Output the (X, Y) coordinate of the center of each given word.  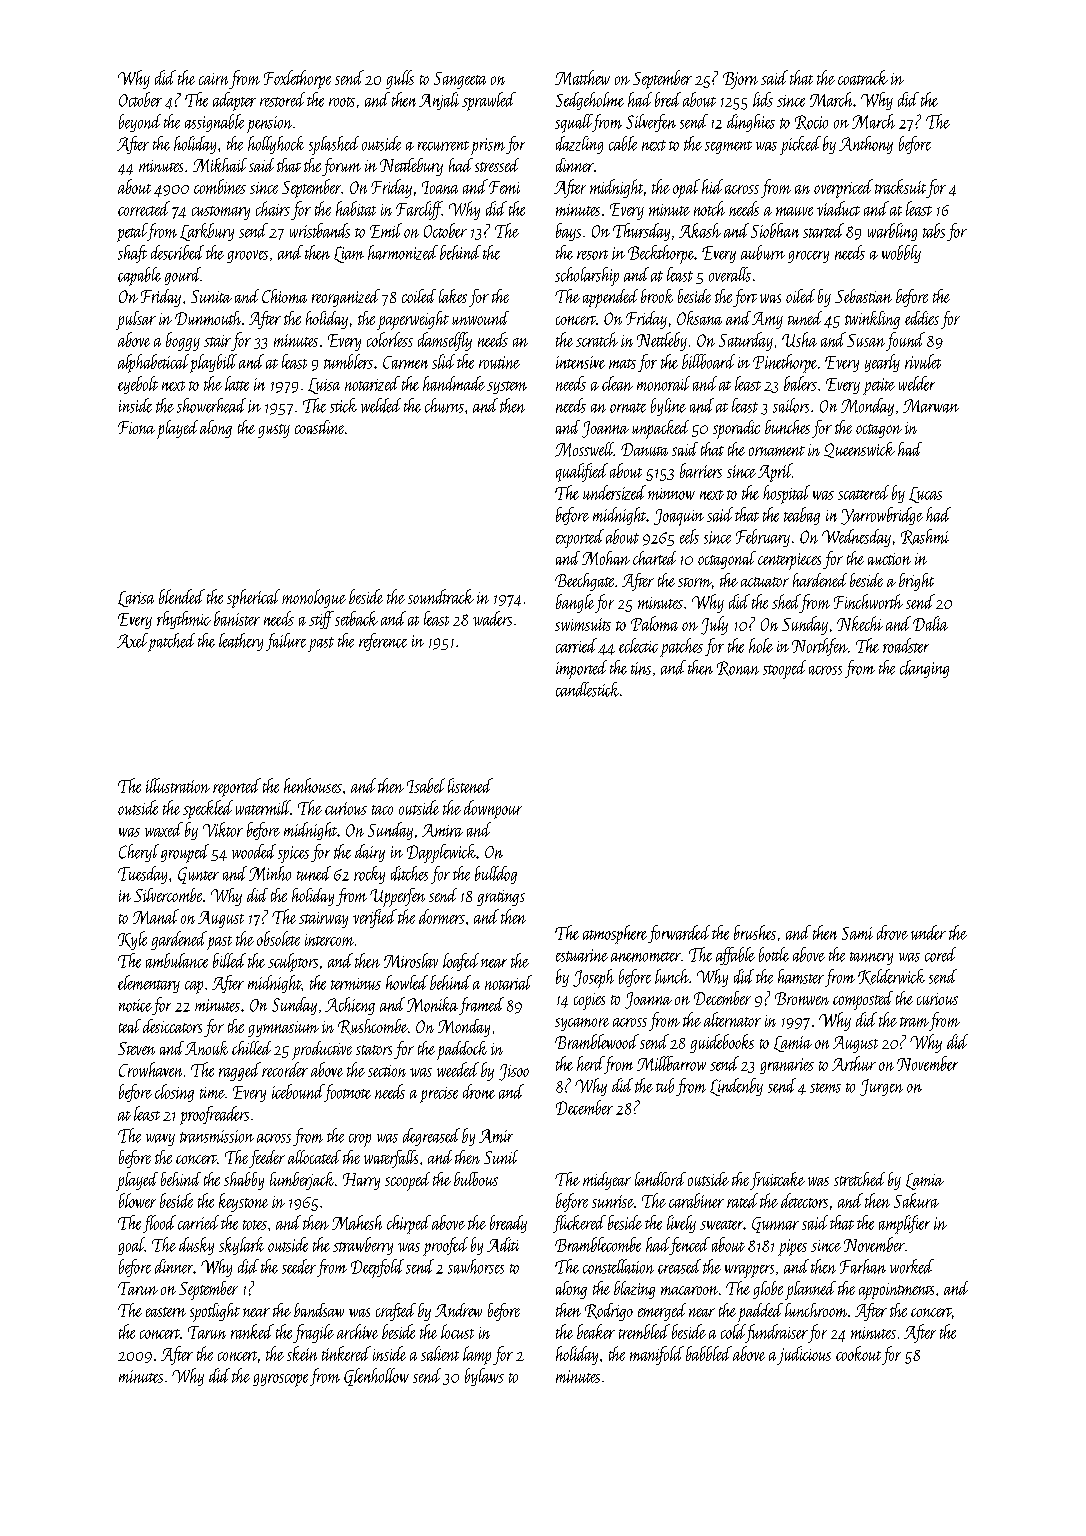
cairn (213, 79)
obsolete (278, 938)
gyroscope (280, 1380)
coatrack (863, 77)
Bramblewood (597, 1041)
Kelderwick (891, 977)
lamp (477, 1355)
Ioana (440, 187)
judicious (804, 1355)
